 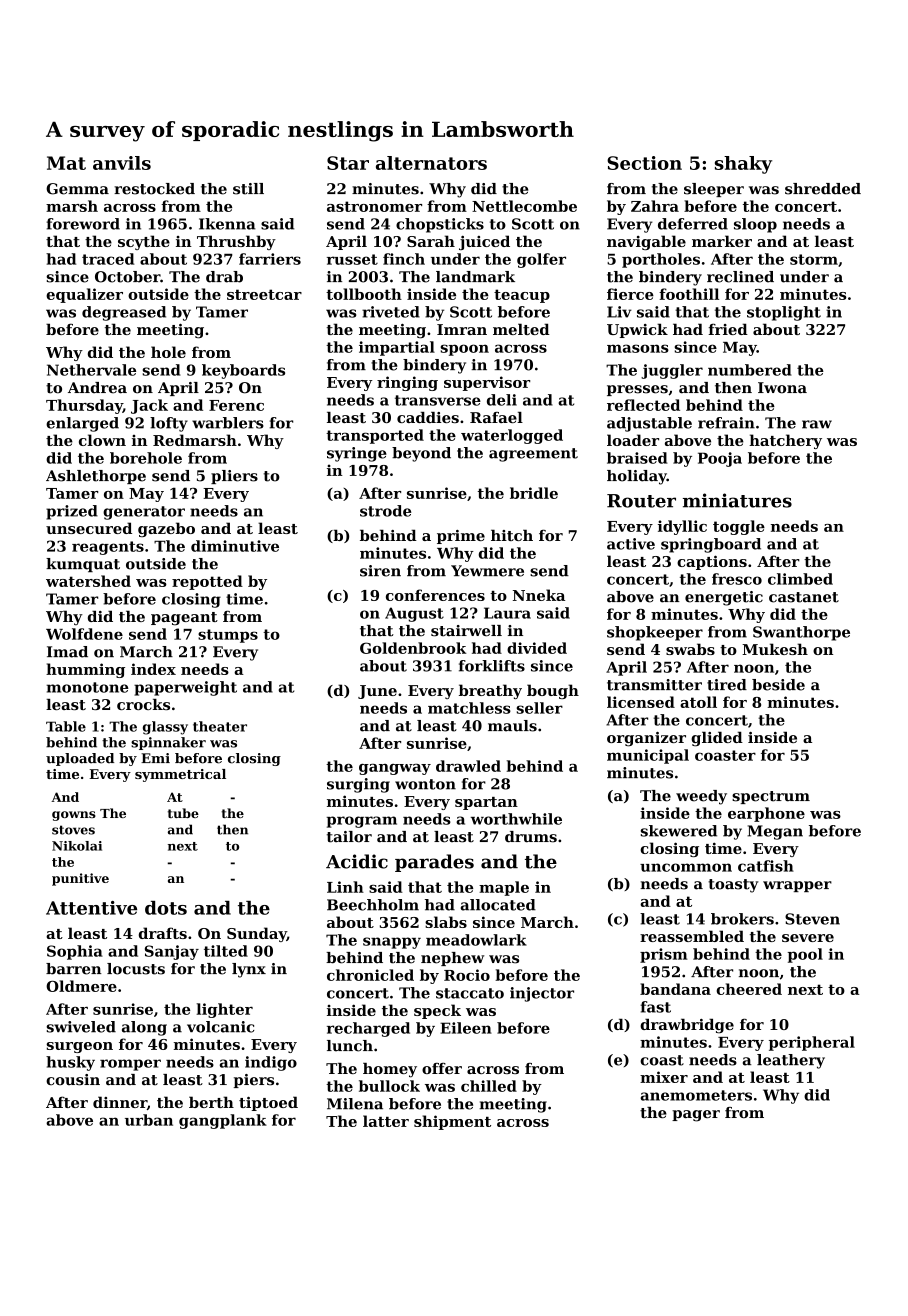 What do you see at coordinates (228, 636) in the screenshot?
I see `stumps` at bounding box center [228, 636].
